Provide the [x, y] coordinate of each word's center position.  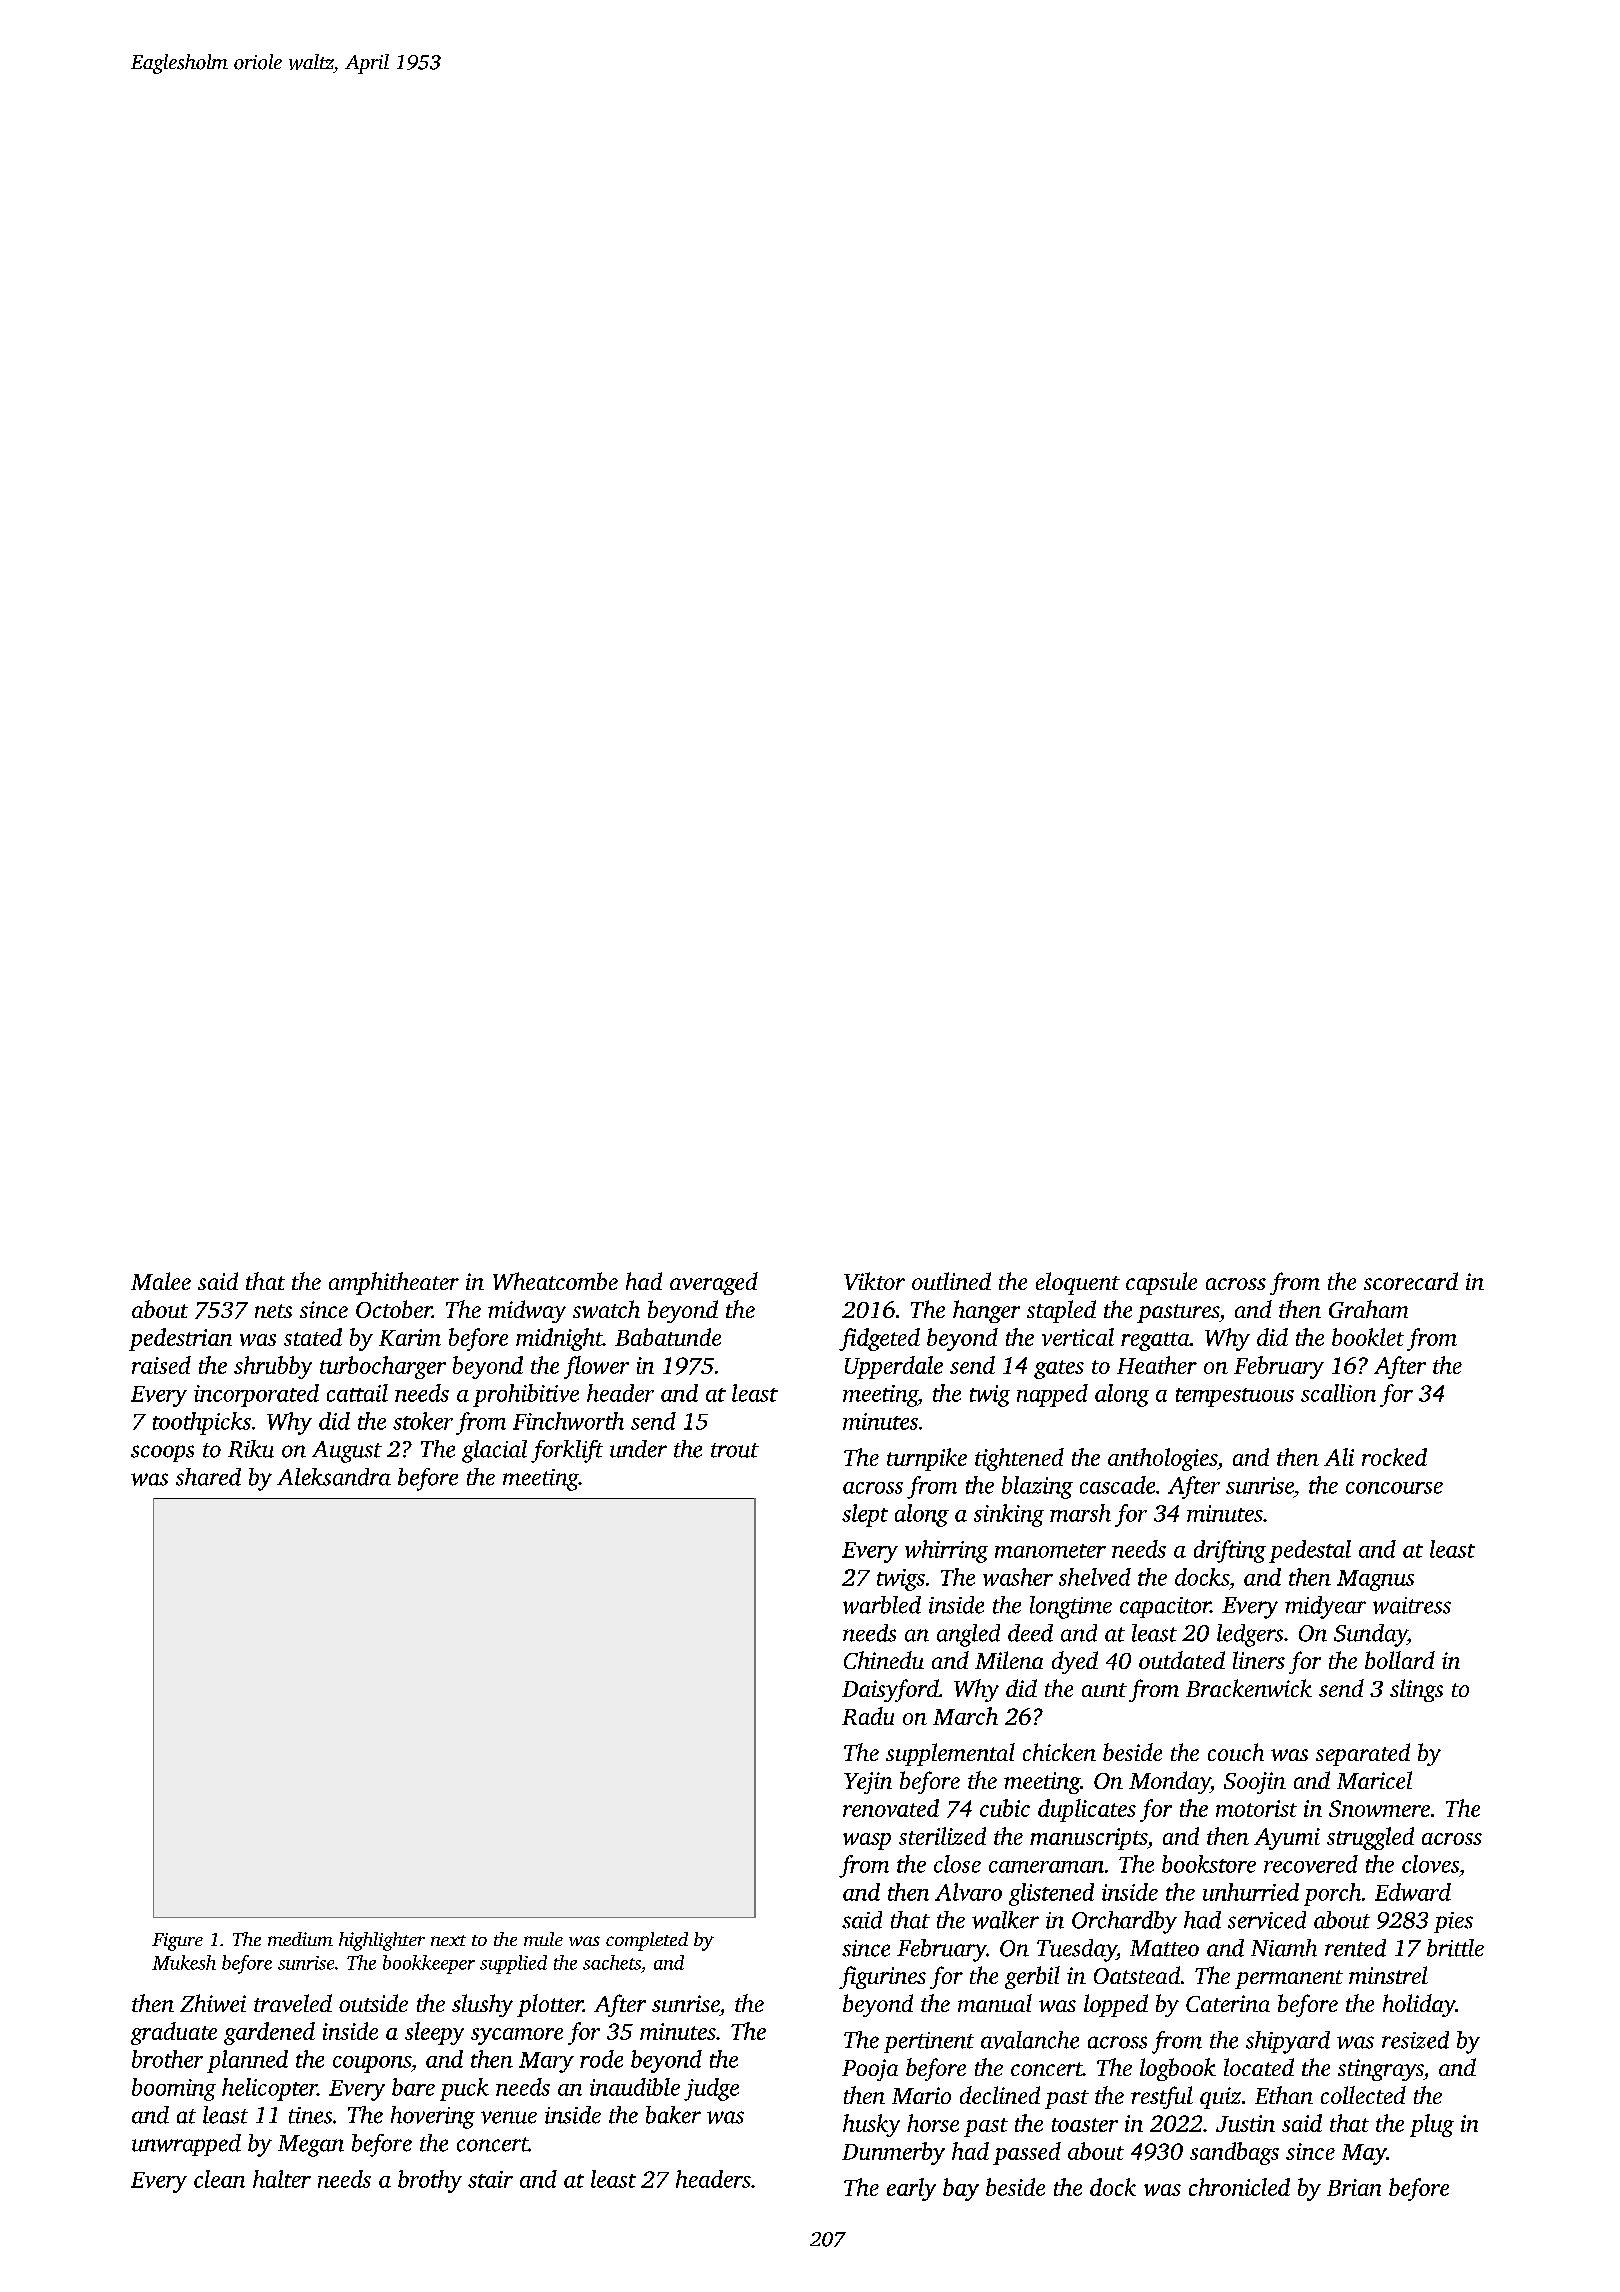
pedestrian [180, 1339]
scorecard [1411, 1281]
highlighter [382, 1941]
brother [167, 2059]
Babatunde [668, 1337]
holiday [1419, 2005]
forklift [567, 1451]
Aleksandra [334, 1477]
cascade [1117, 1485]
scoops [162, 1453]
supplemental [950, 1754]
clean [219, 2179]
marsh [1080, 1513]
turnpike [927, 1459]
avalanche [1030, 2040]
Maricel [1374, 1780]
